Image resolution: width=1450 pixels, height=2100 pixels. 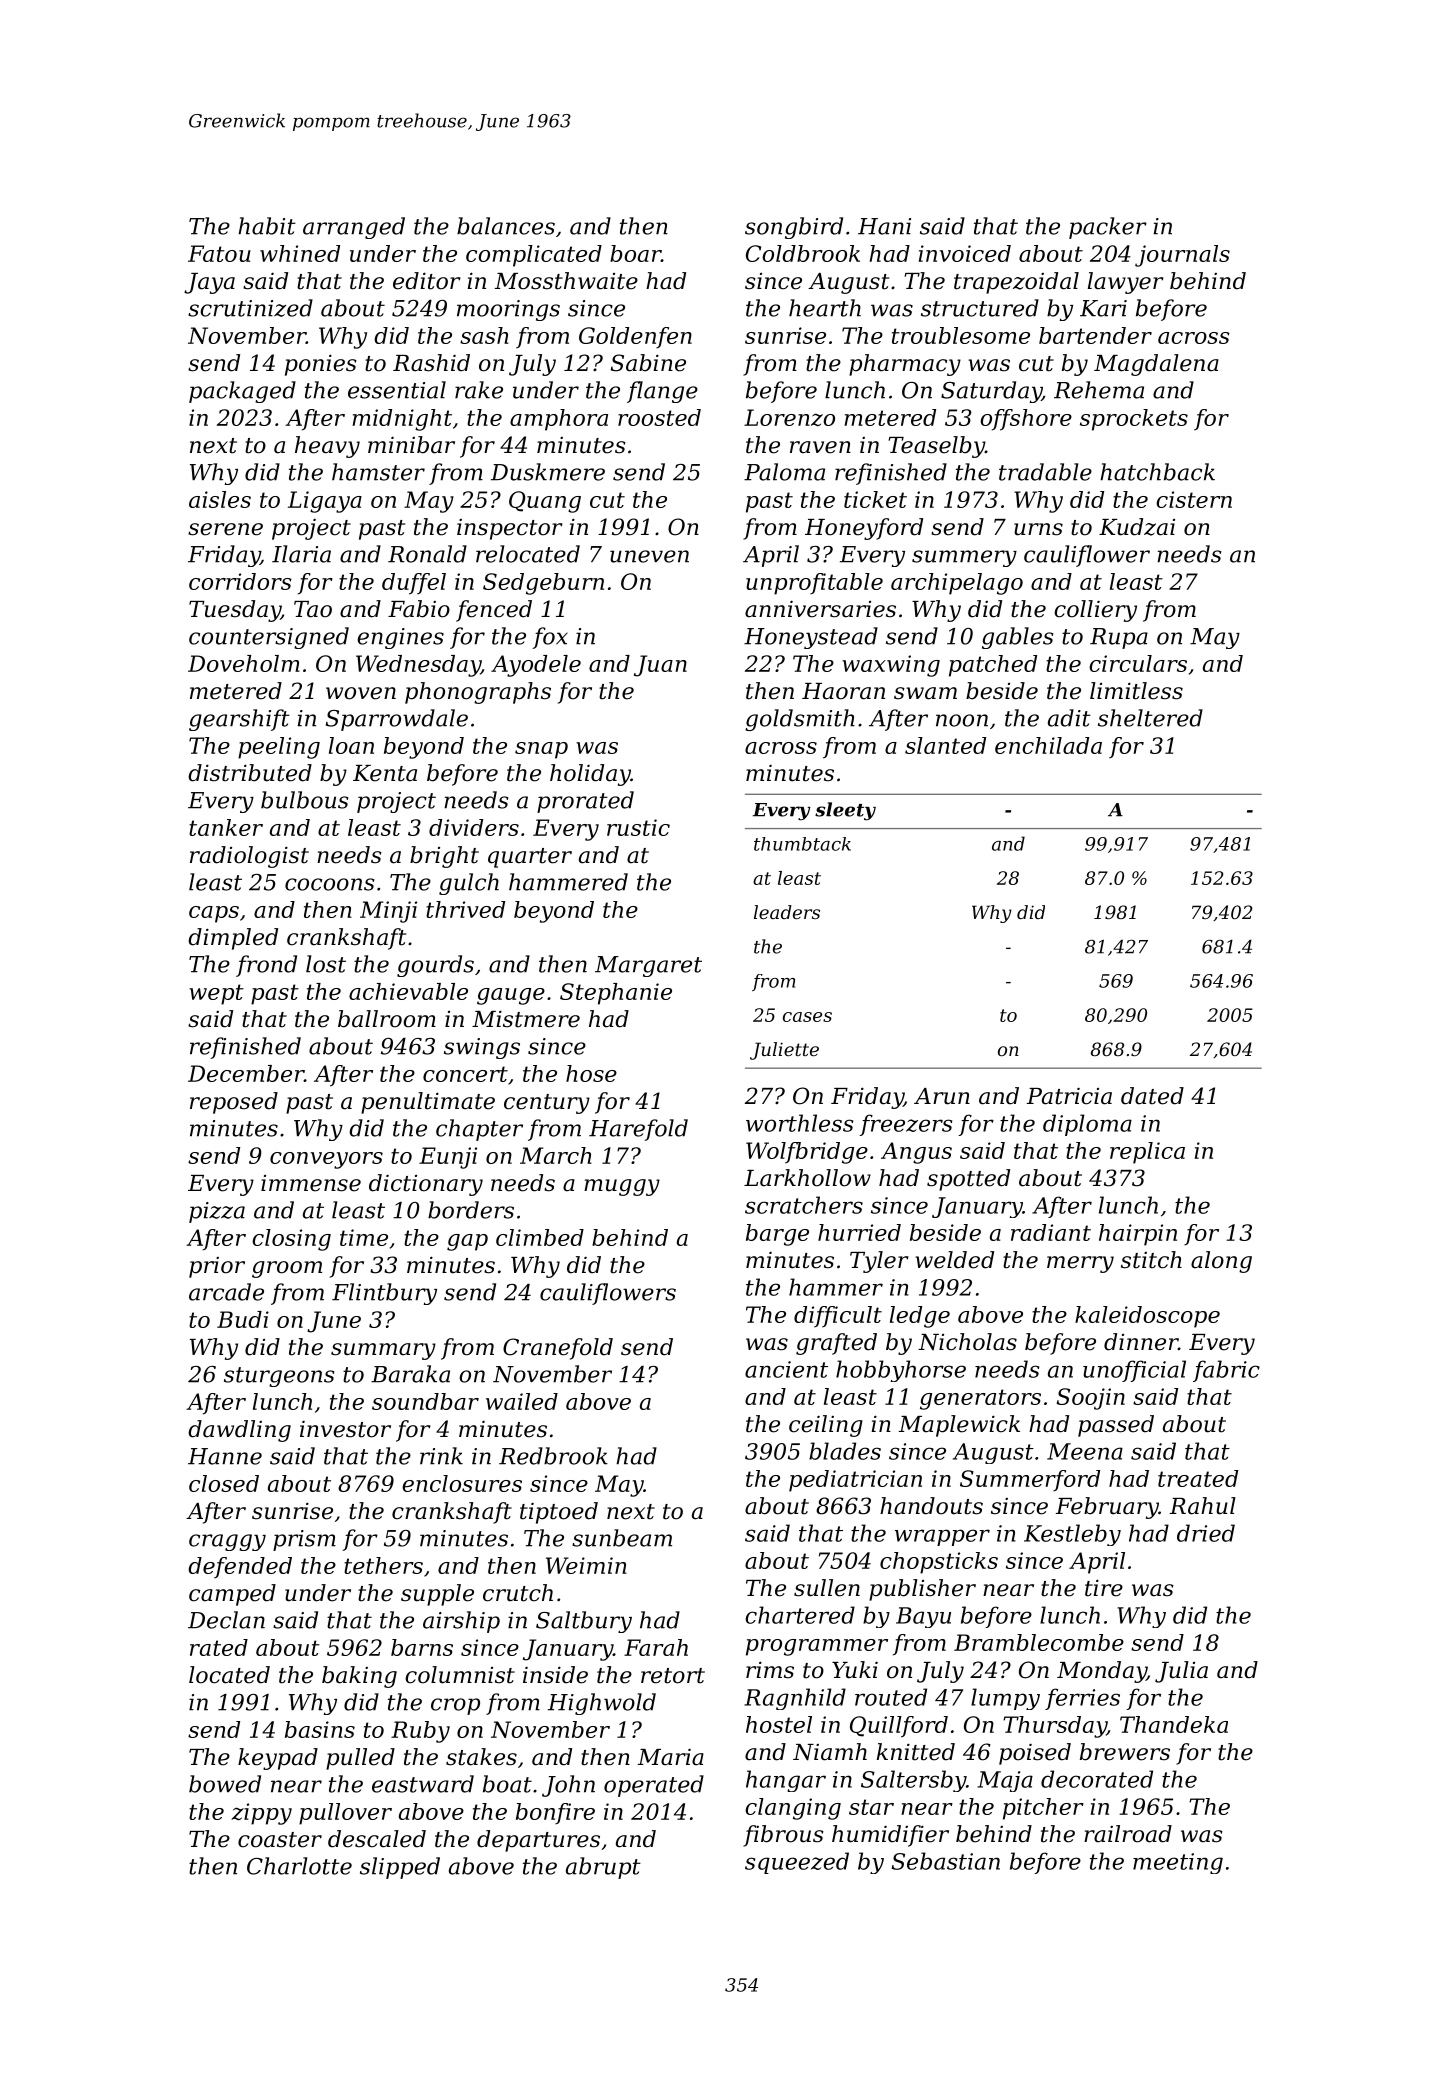 I want to click on slipped, so click(x=400, y=1868).
